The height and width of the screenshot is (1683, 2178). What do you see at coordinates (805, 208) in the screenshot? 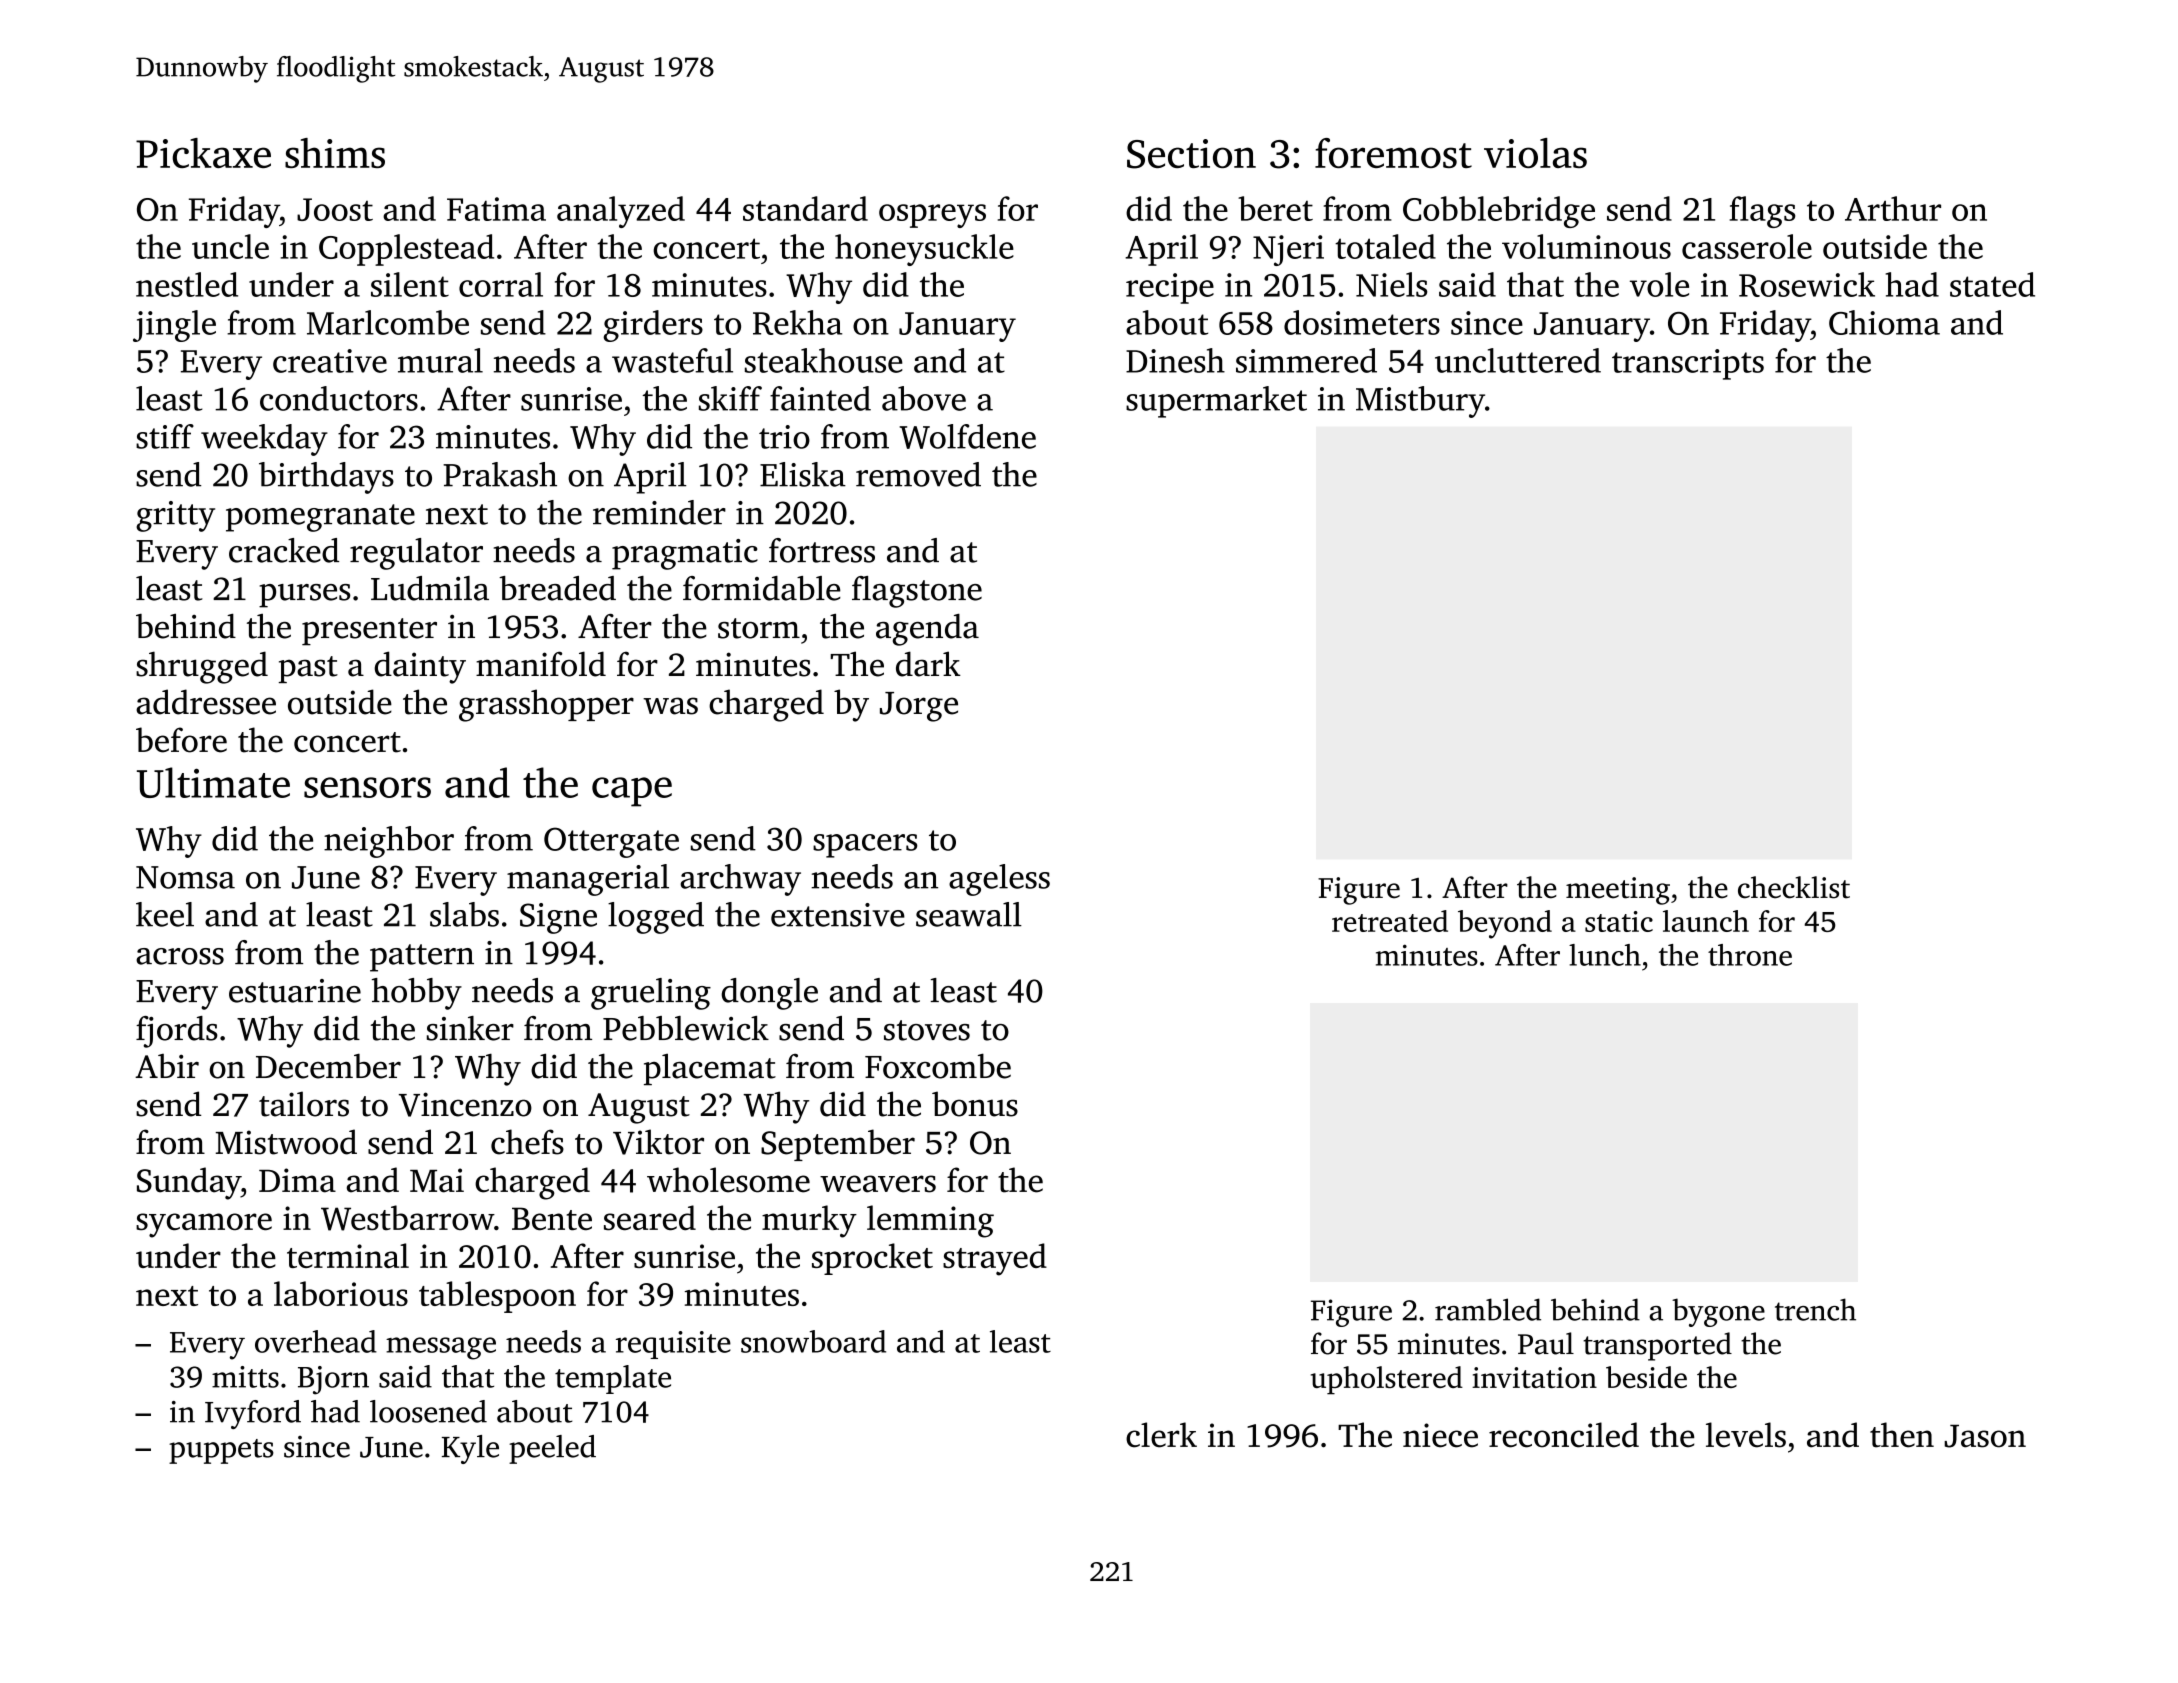
I see `standard` at bounding box center [805, 208].
